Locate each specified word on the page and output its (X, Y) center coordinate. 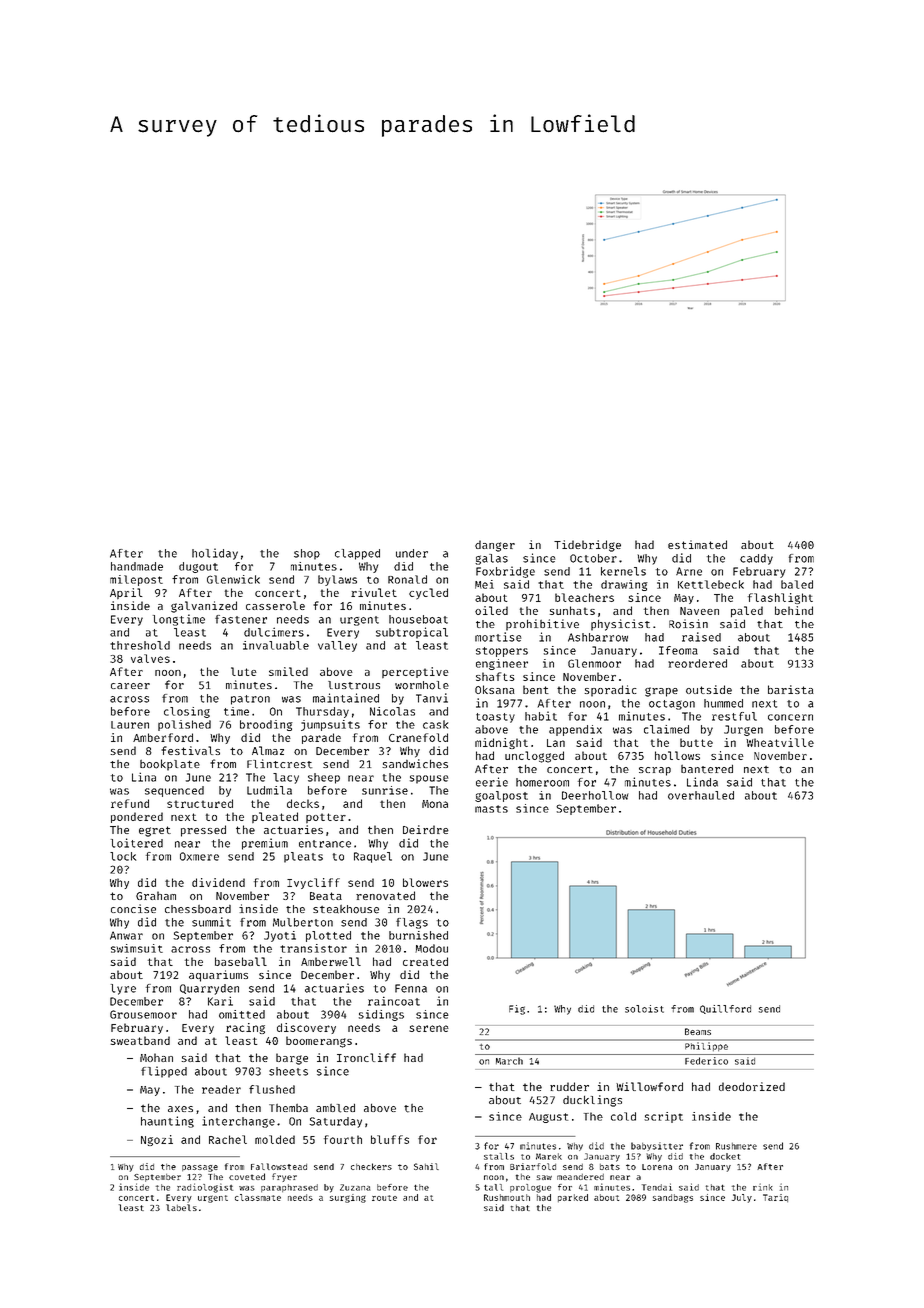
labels (181, 1207)
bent (536, 689)
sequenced (174, 791)
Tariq (775, 1198)
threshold (140, 645)
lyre (123, 989)
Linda (702, 782)
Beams (698, 1031)
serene (429, 1028)
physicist (620, 625)
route (384, 1198)
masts (491, 809)
